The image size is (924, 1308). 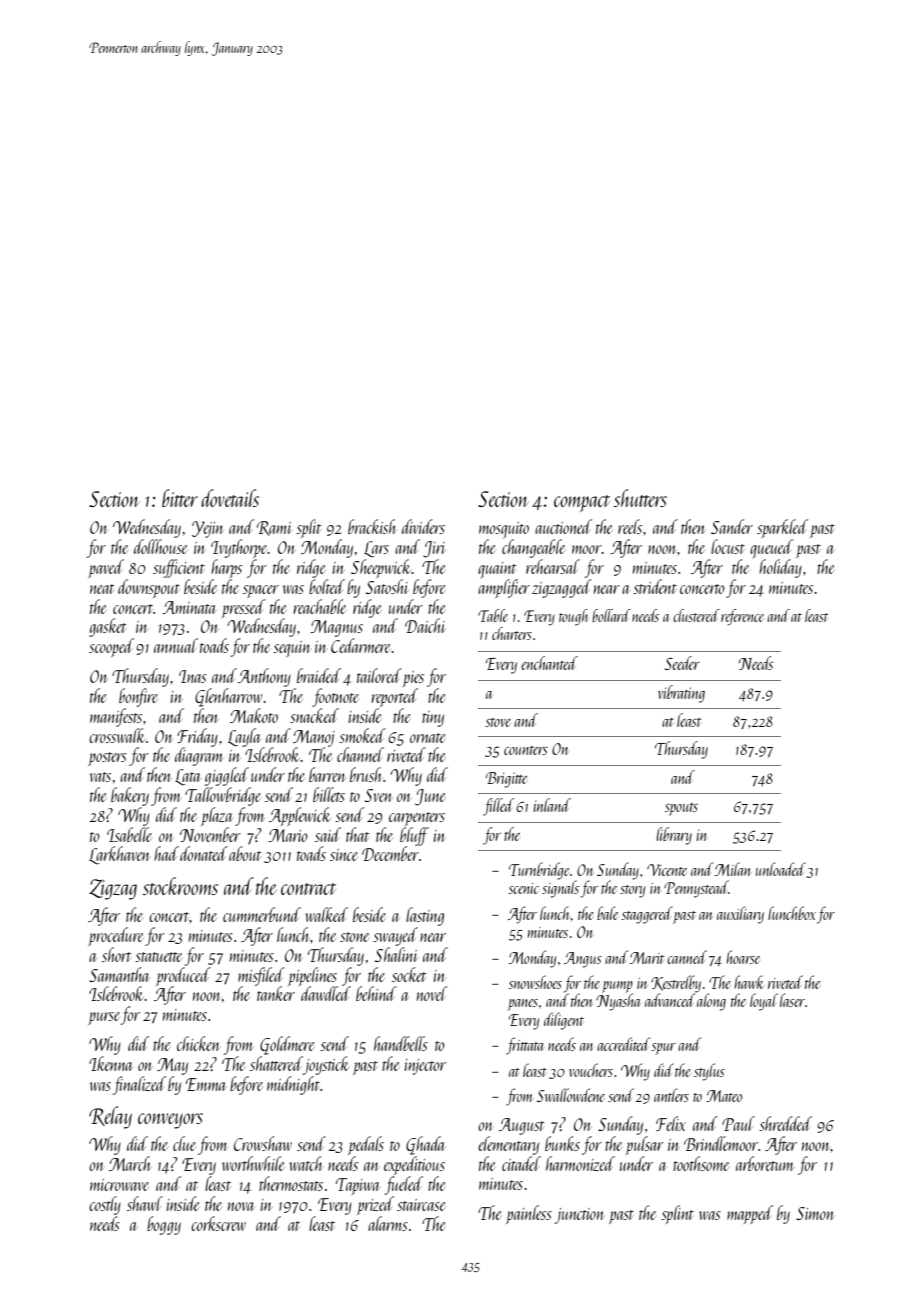 What do you see at coordinates (262, 914) in the screenshot?
I see `cummerbund` at bounding box center [262, 914].
